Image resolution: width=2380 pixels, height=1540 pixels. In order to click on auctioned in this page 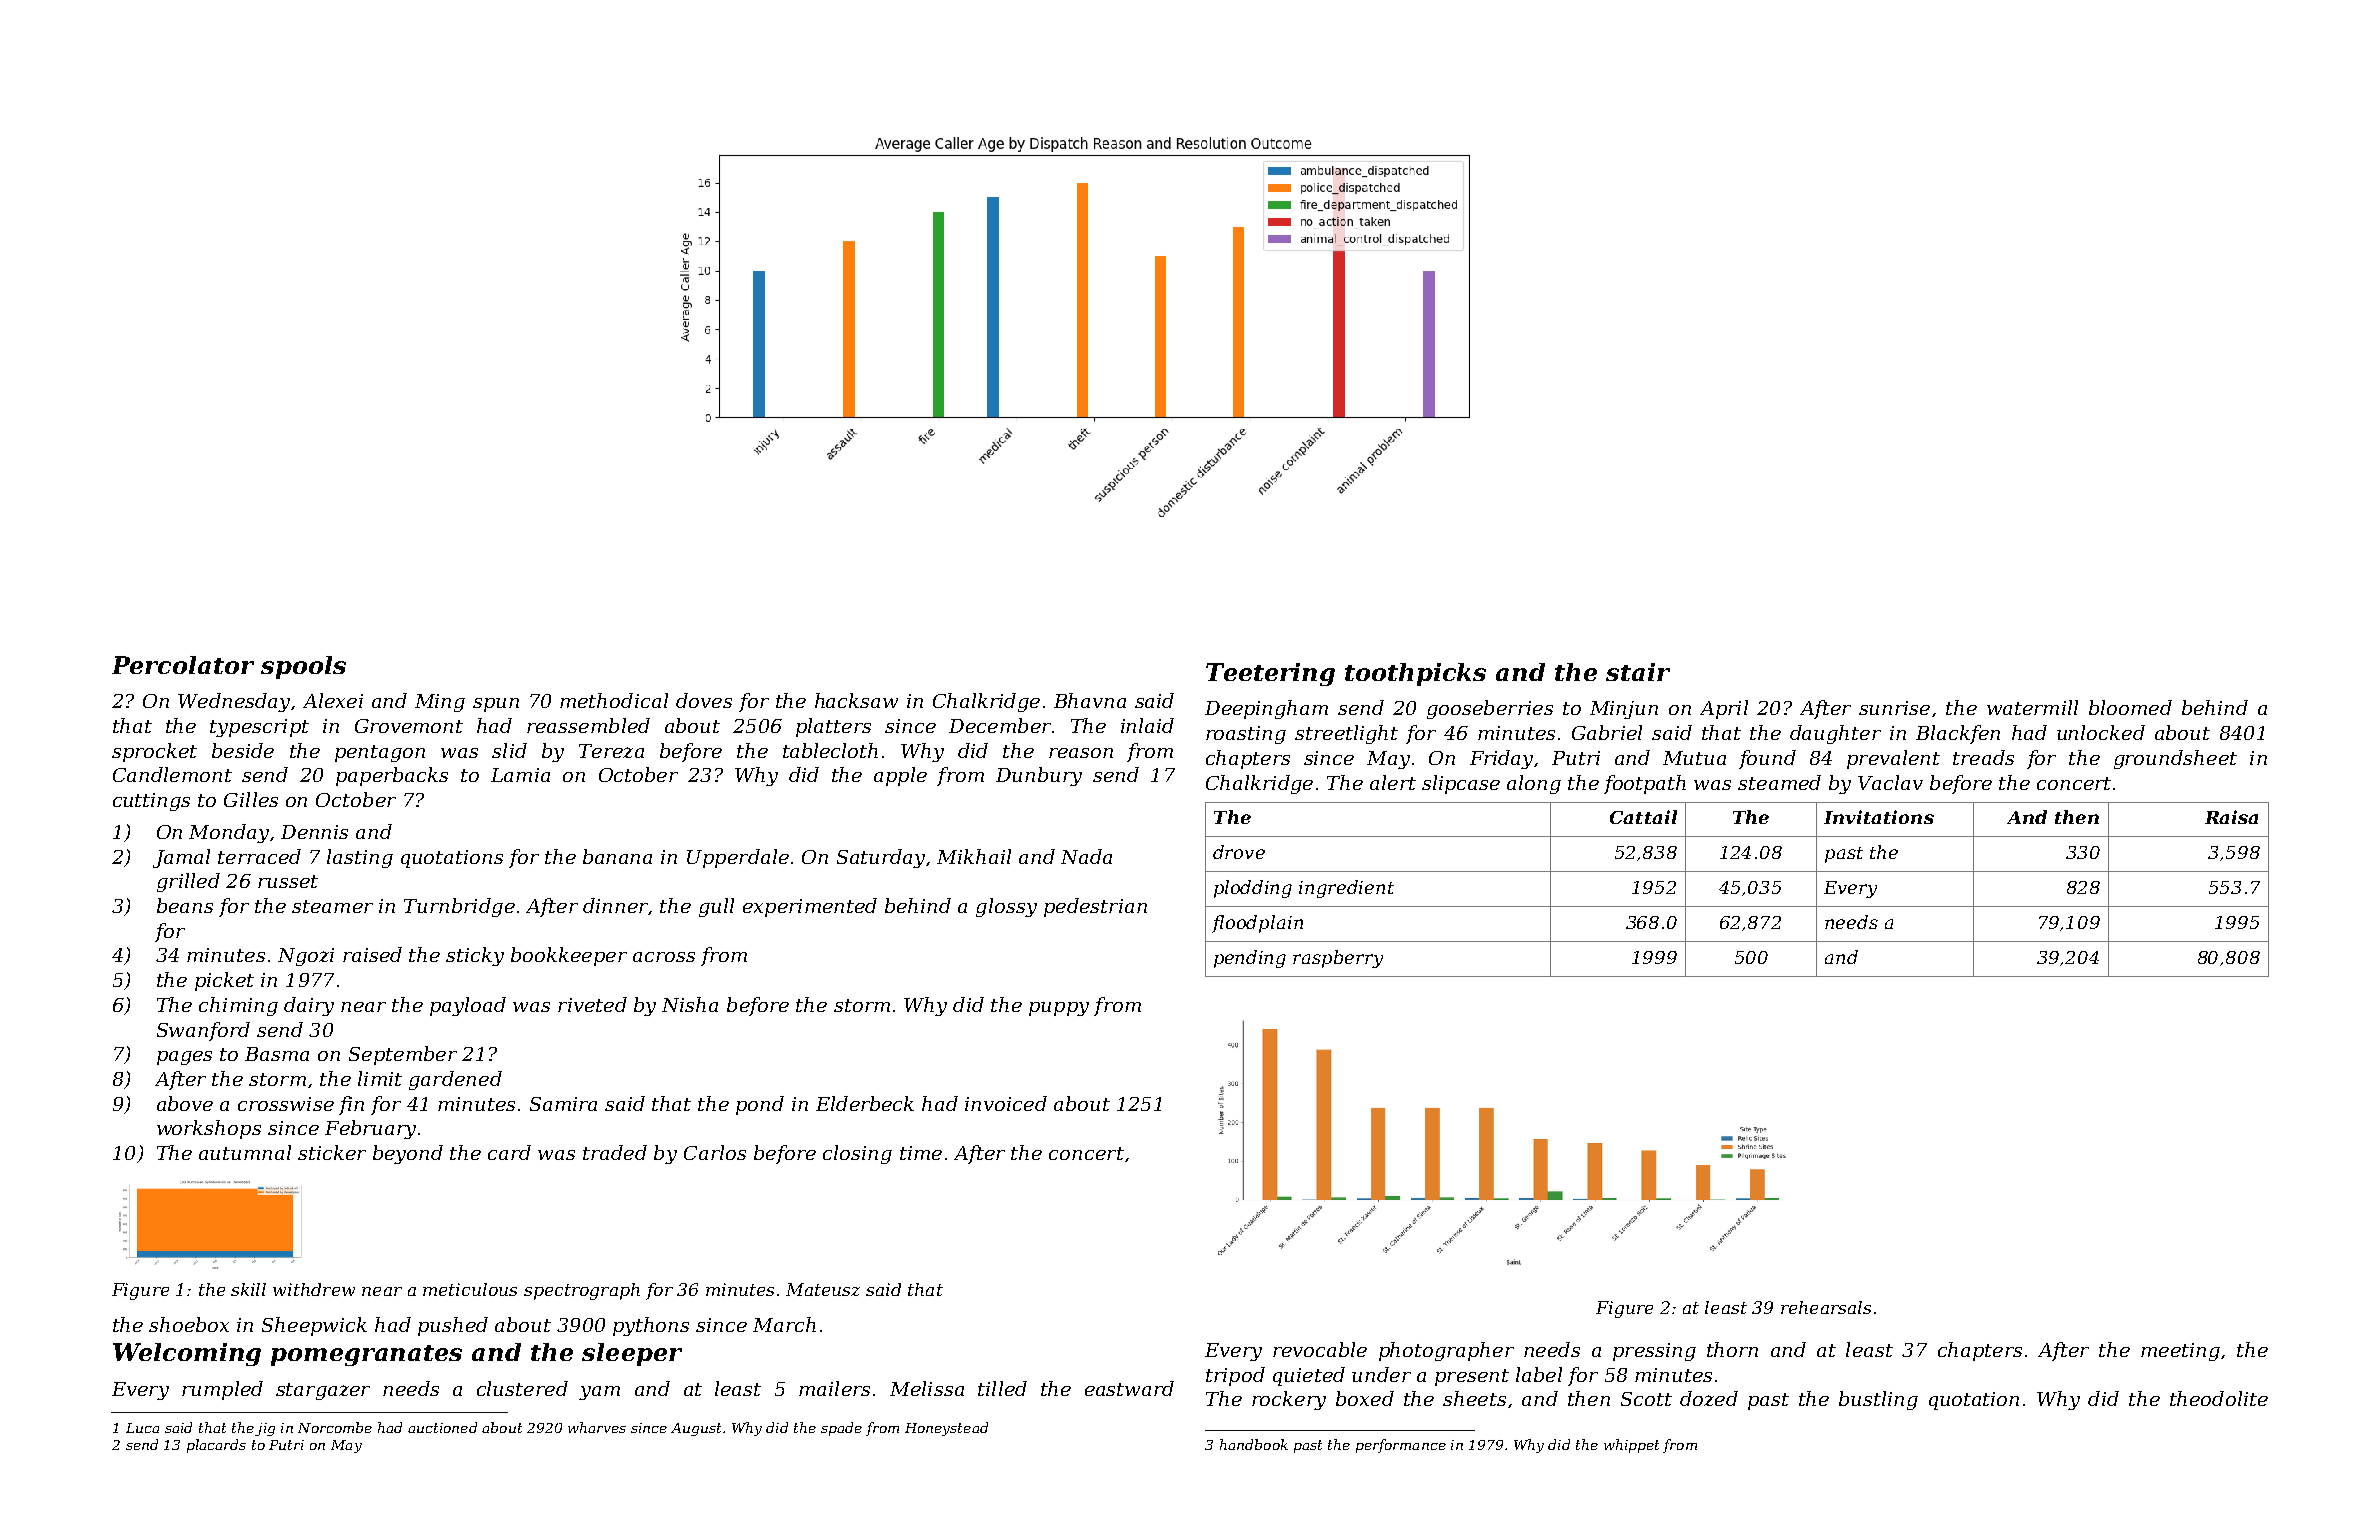, I will do `click(442, 1427)`.
